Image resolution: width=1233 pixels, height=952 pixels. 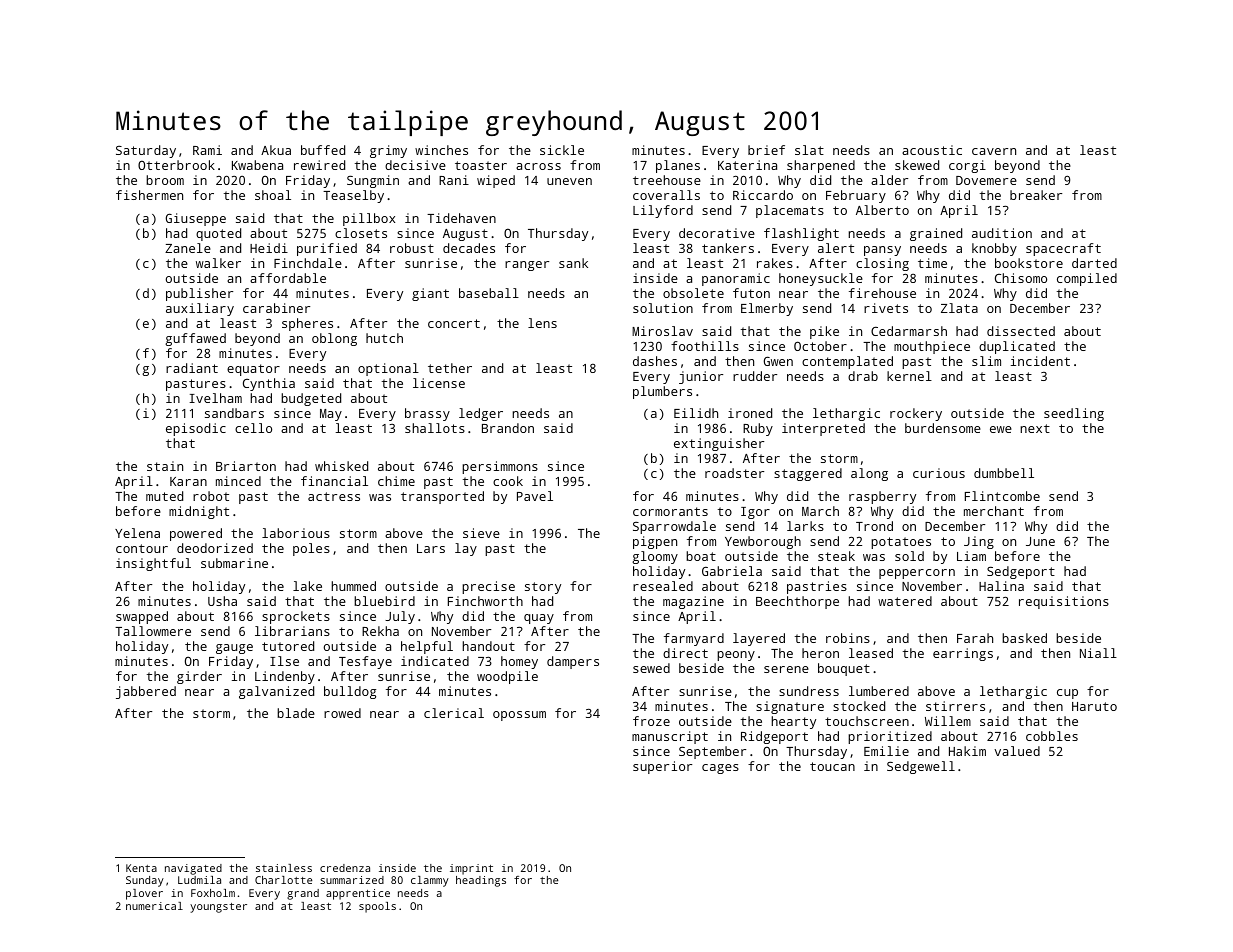 What do you see at coordinates (273, 195) in the screenshot?
I see `shoal` at bounding box center [273, 195].
